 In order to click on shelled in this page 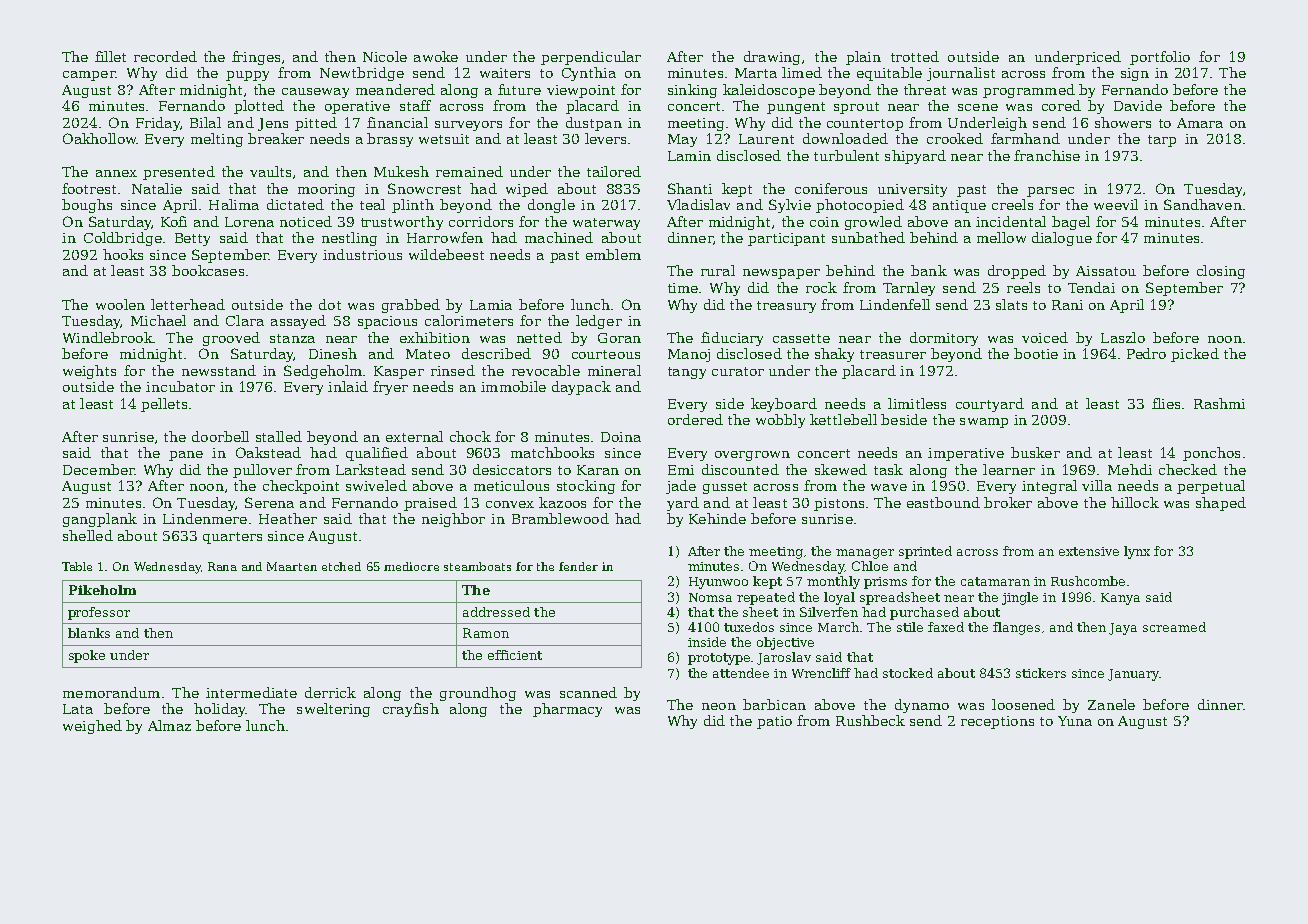, I will do `click(88, 535)`.
